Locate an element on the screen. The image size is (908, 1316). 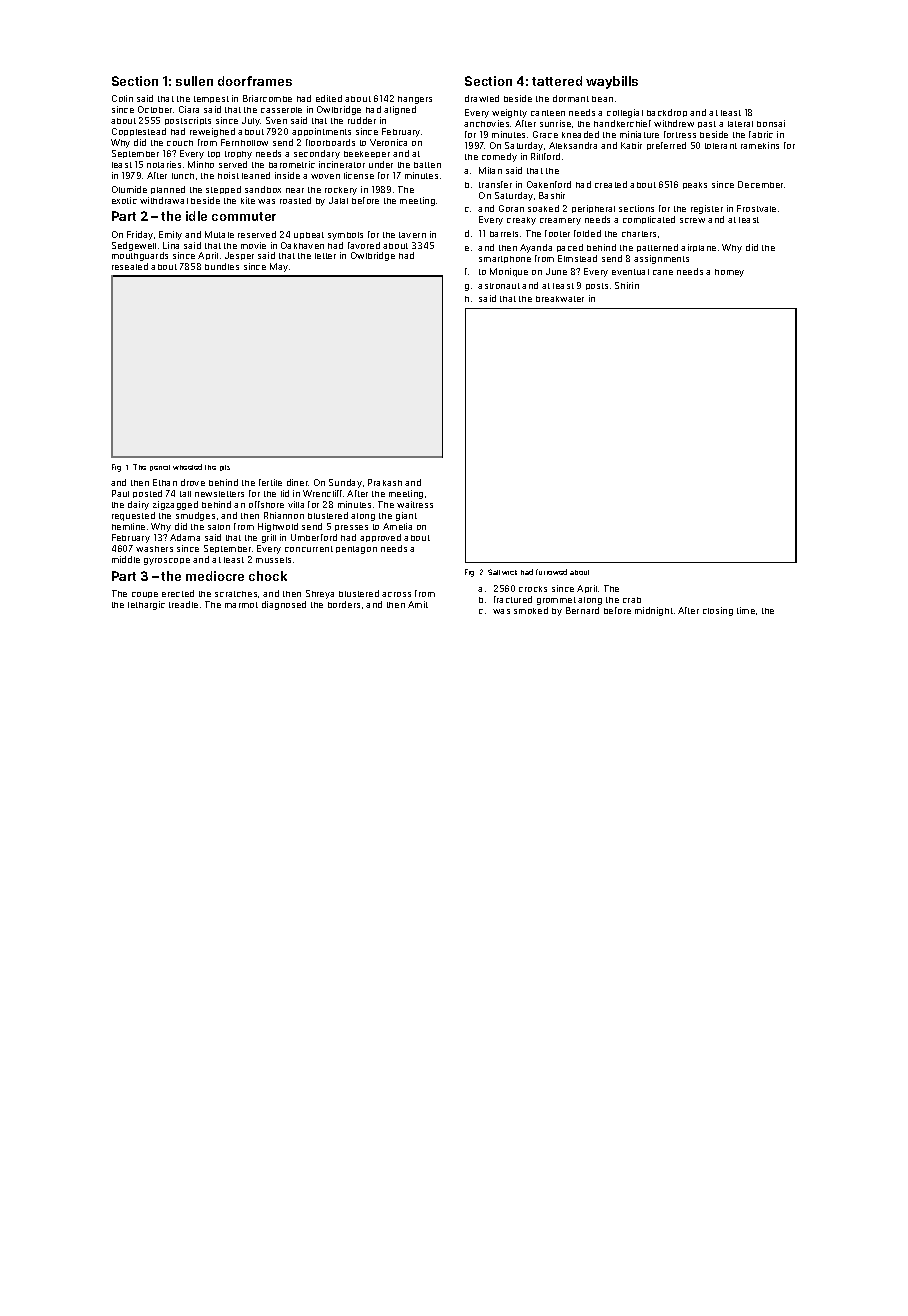
astronaut is located at coordinates (499, 286).
